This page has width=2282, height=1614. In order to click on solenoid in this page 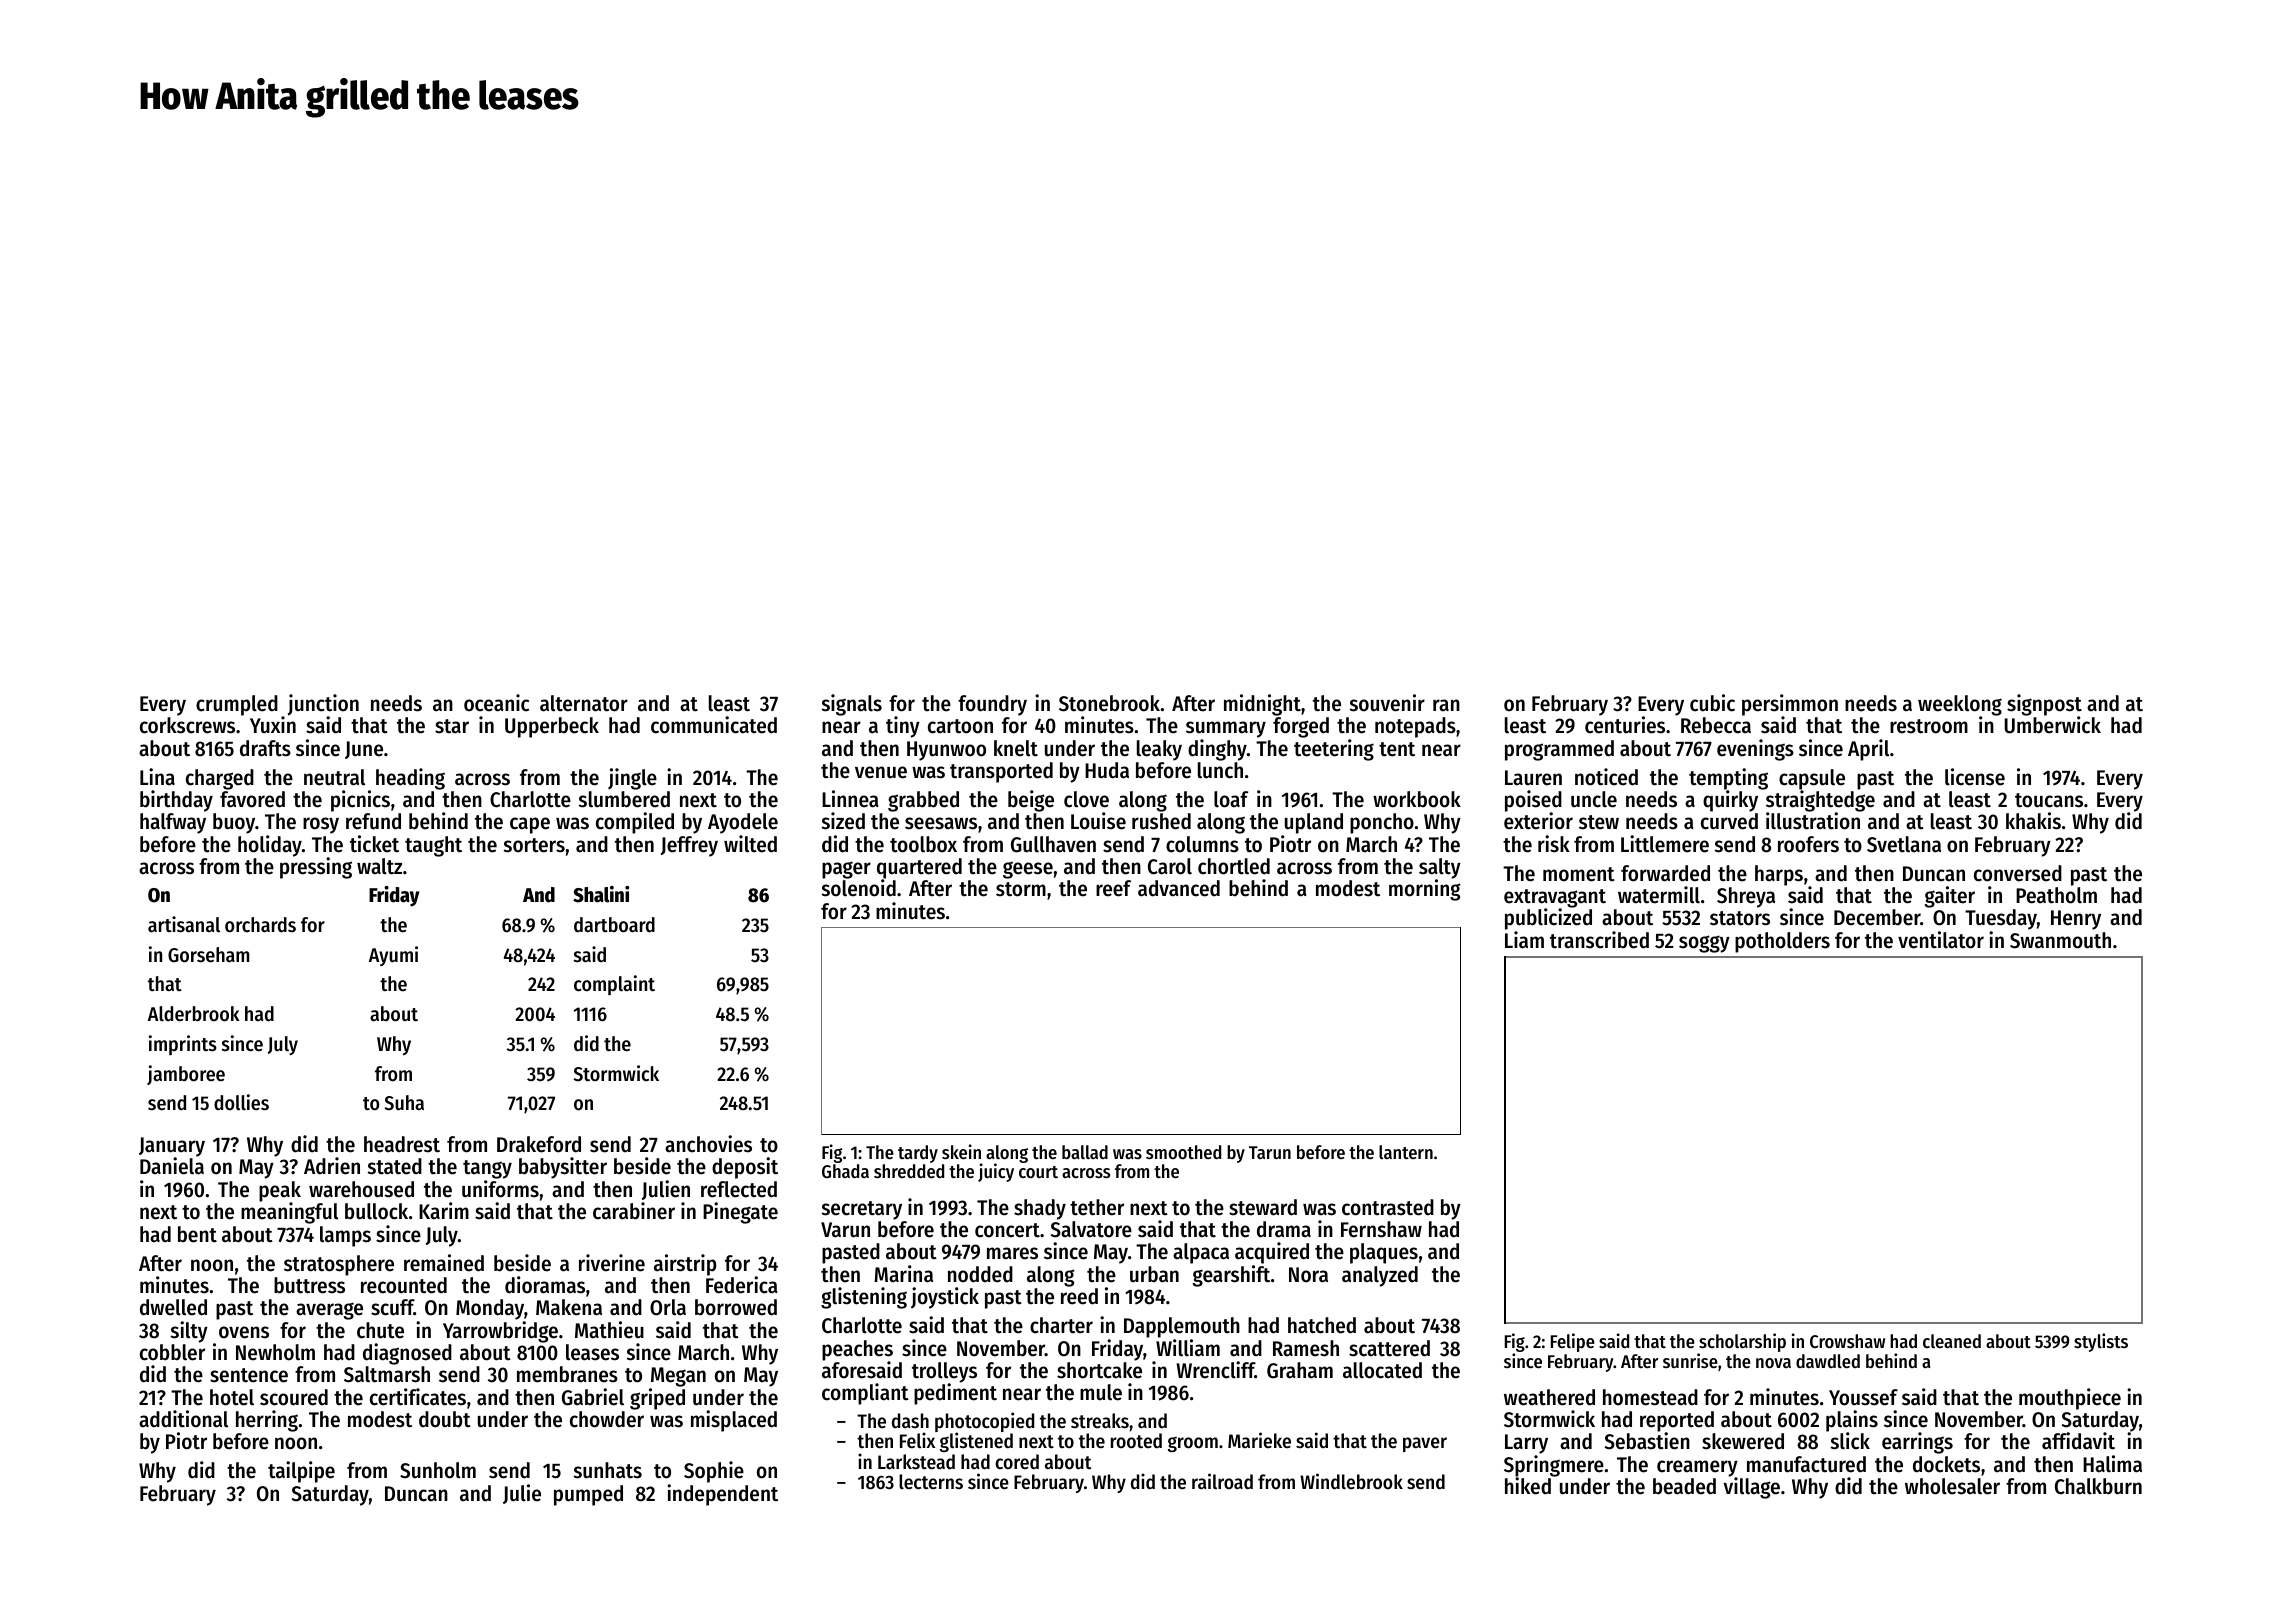, I will do `click(859, 888)`.
